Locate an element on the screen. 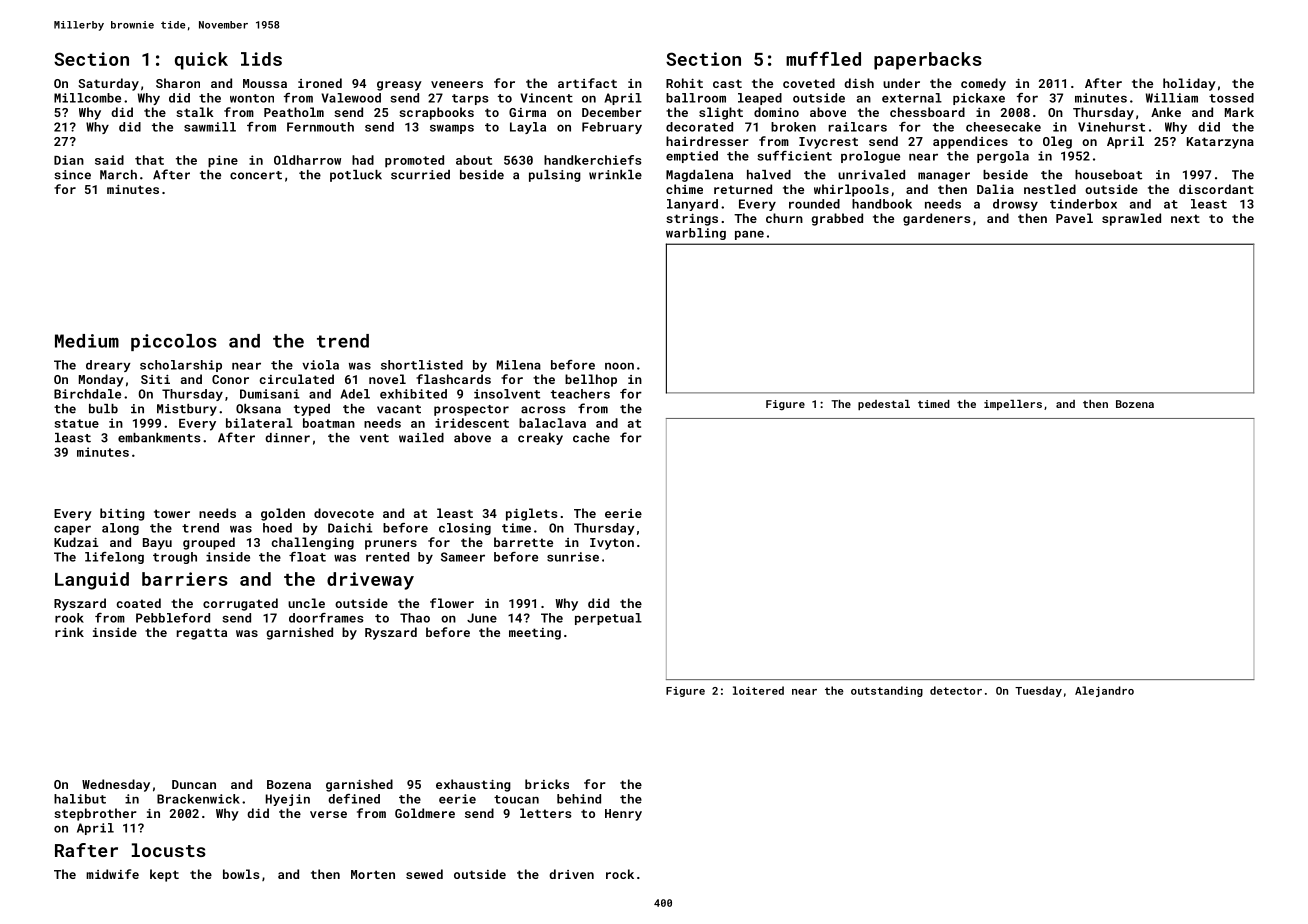 Image resolution: width=1308 pixels, height=924 pixels. Alejandro is located at coordinates (1104, 691).
